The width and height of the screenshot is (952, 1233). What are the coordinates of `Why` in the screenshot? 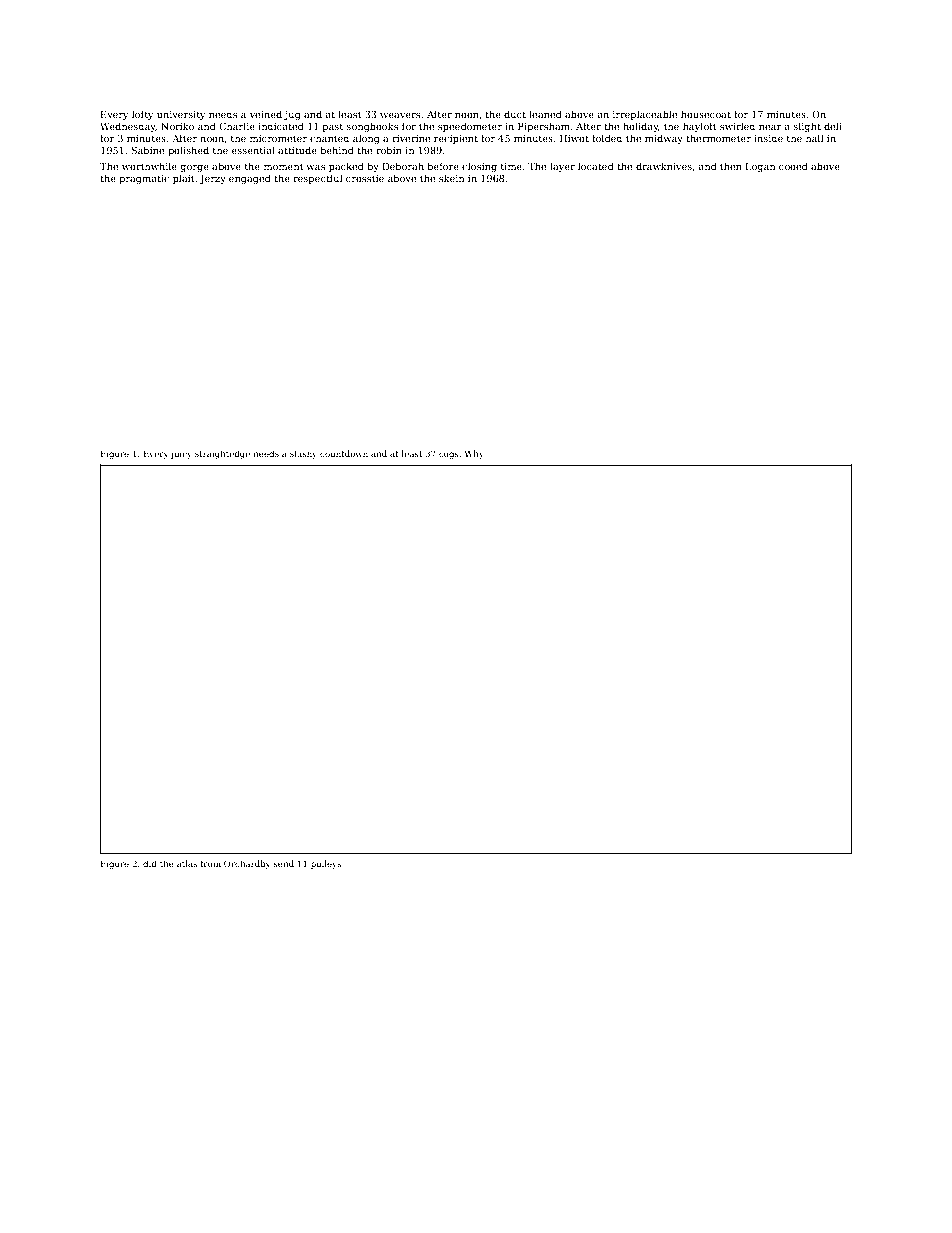 It's located at (474, 454).
